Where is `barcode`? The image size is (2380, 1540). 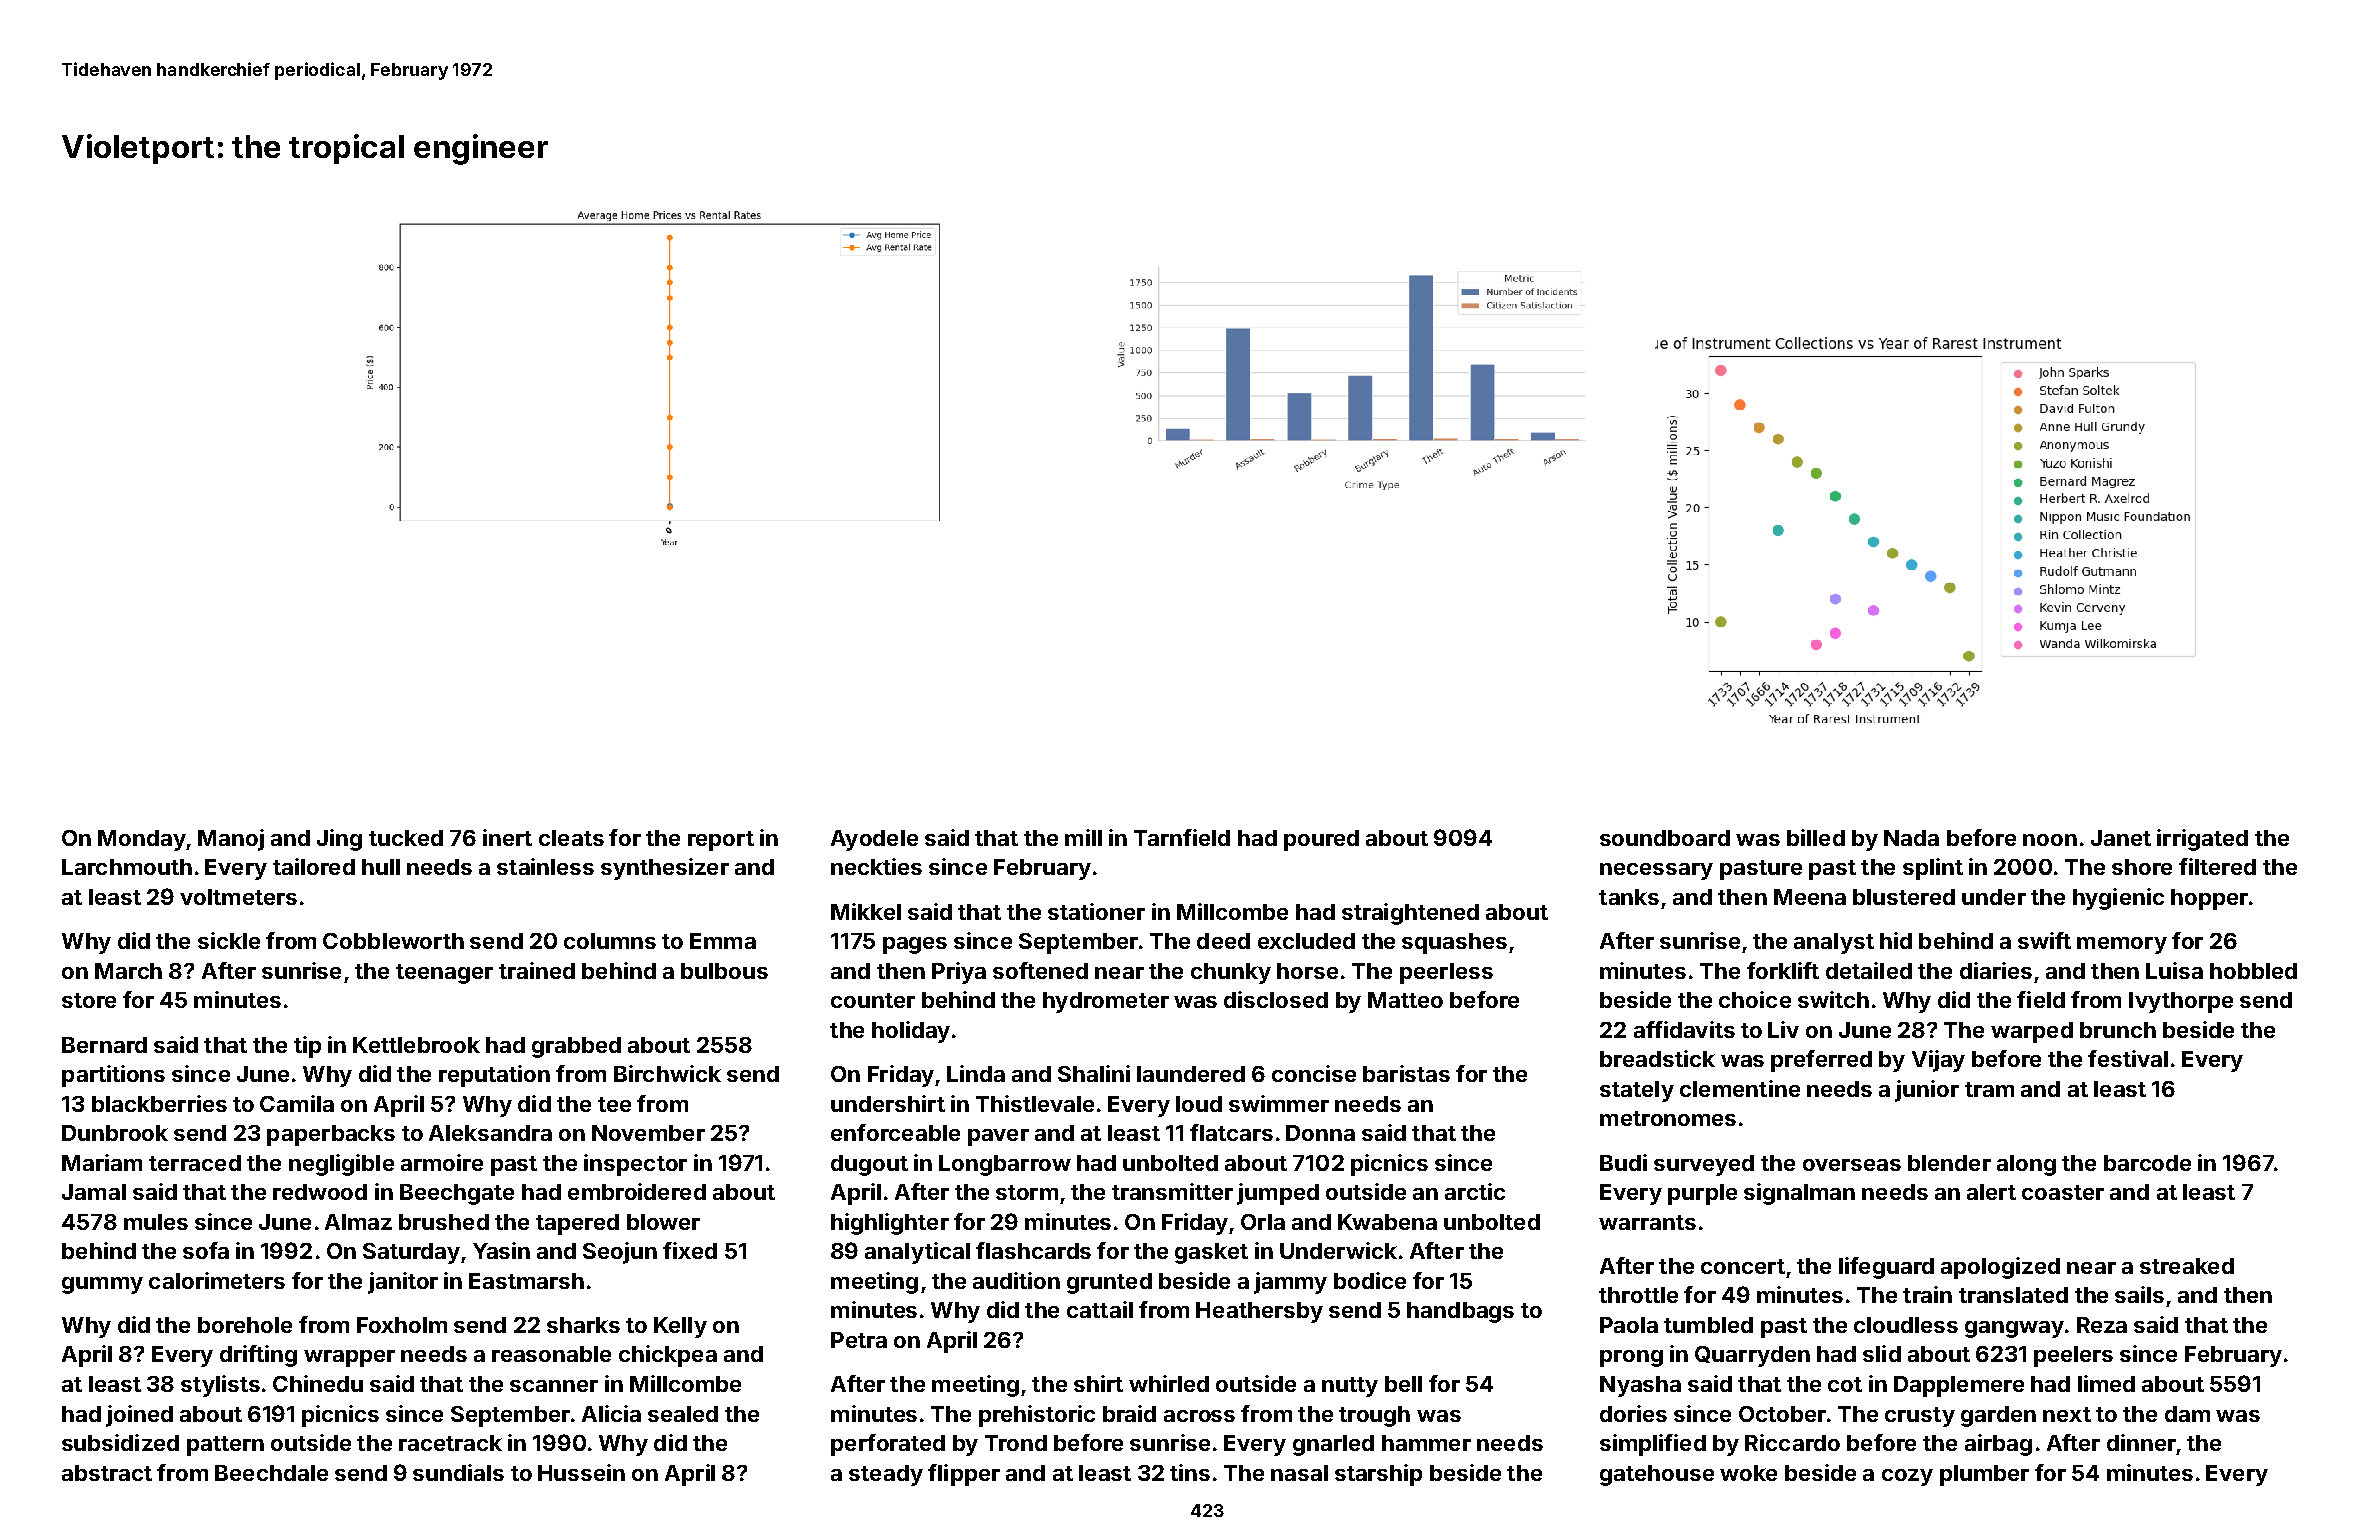
barcode is located at coordinates (2147, 1163).
